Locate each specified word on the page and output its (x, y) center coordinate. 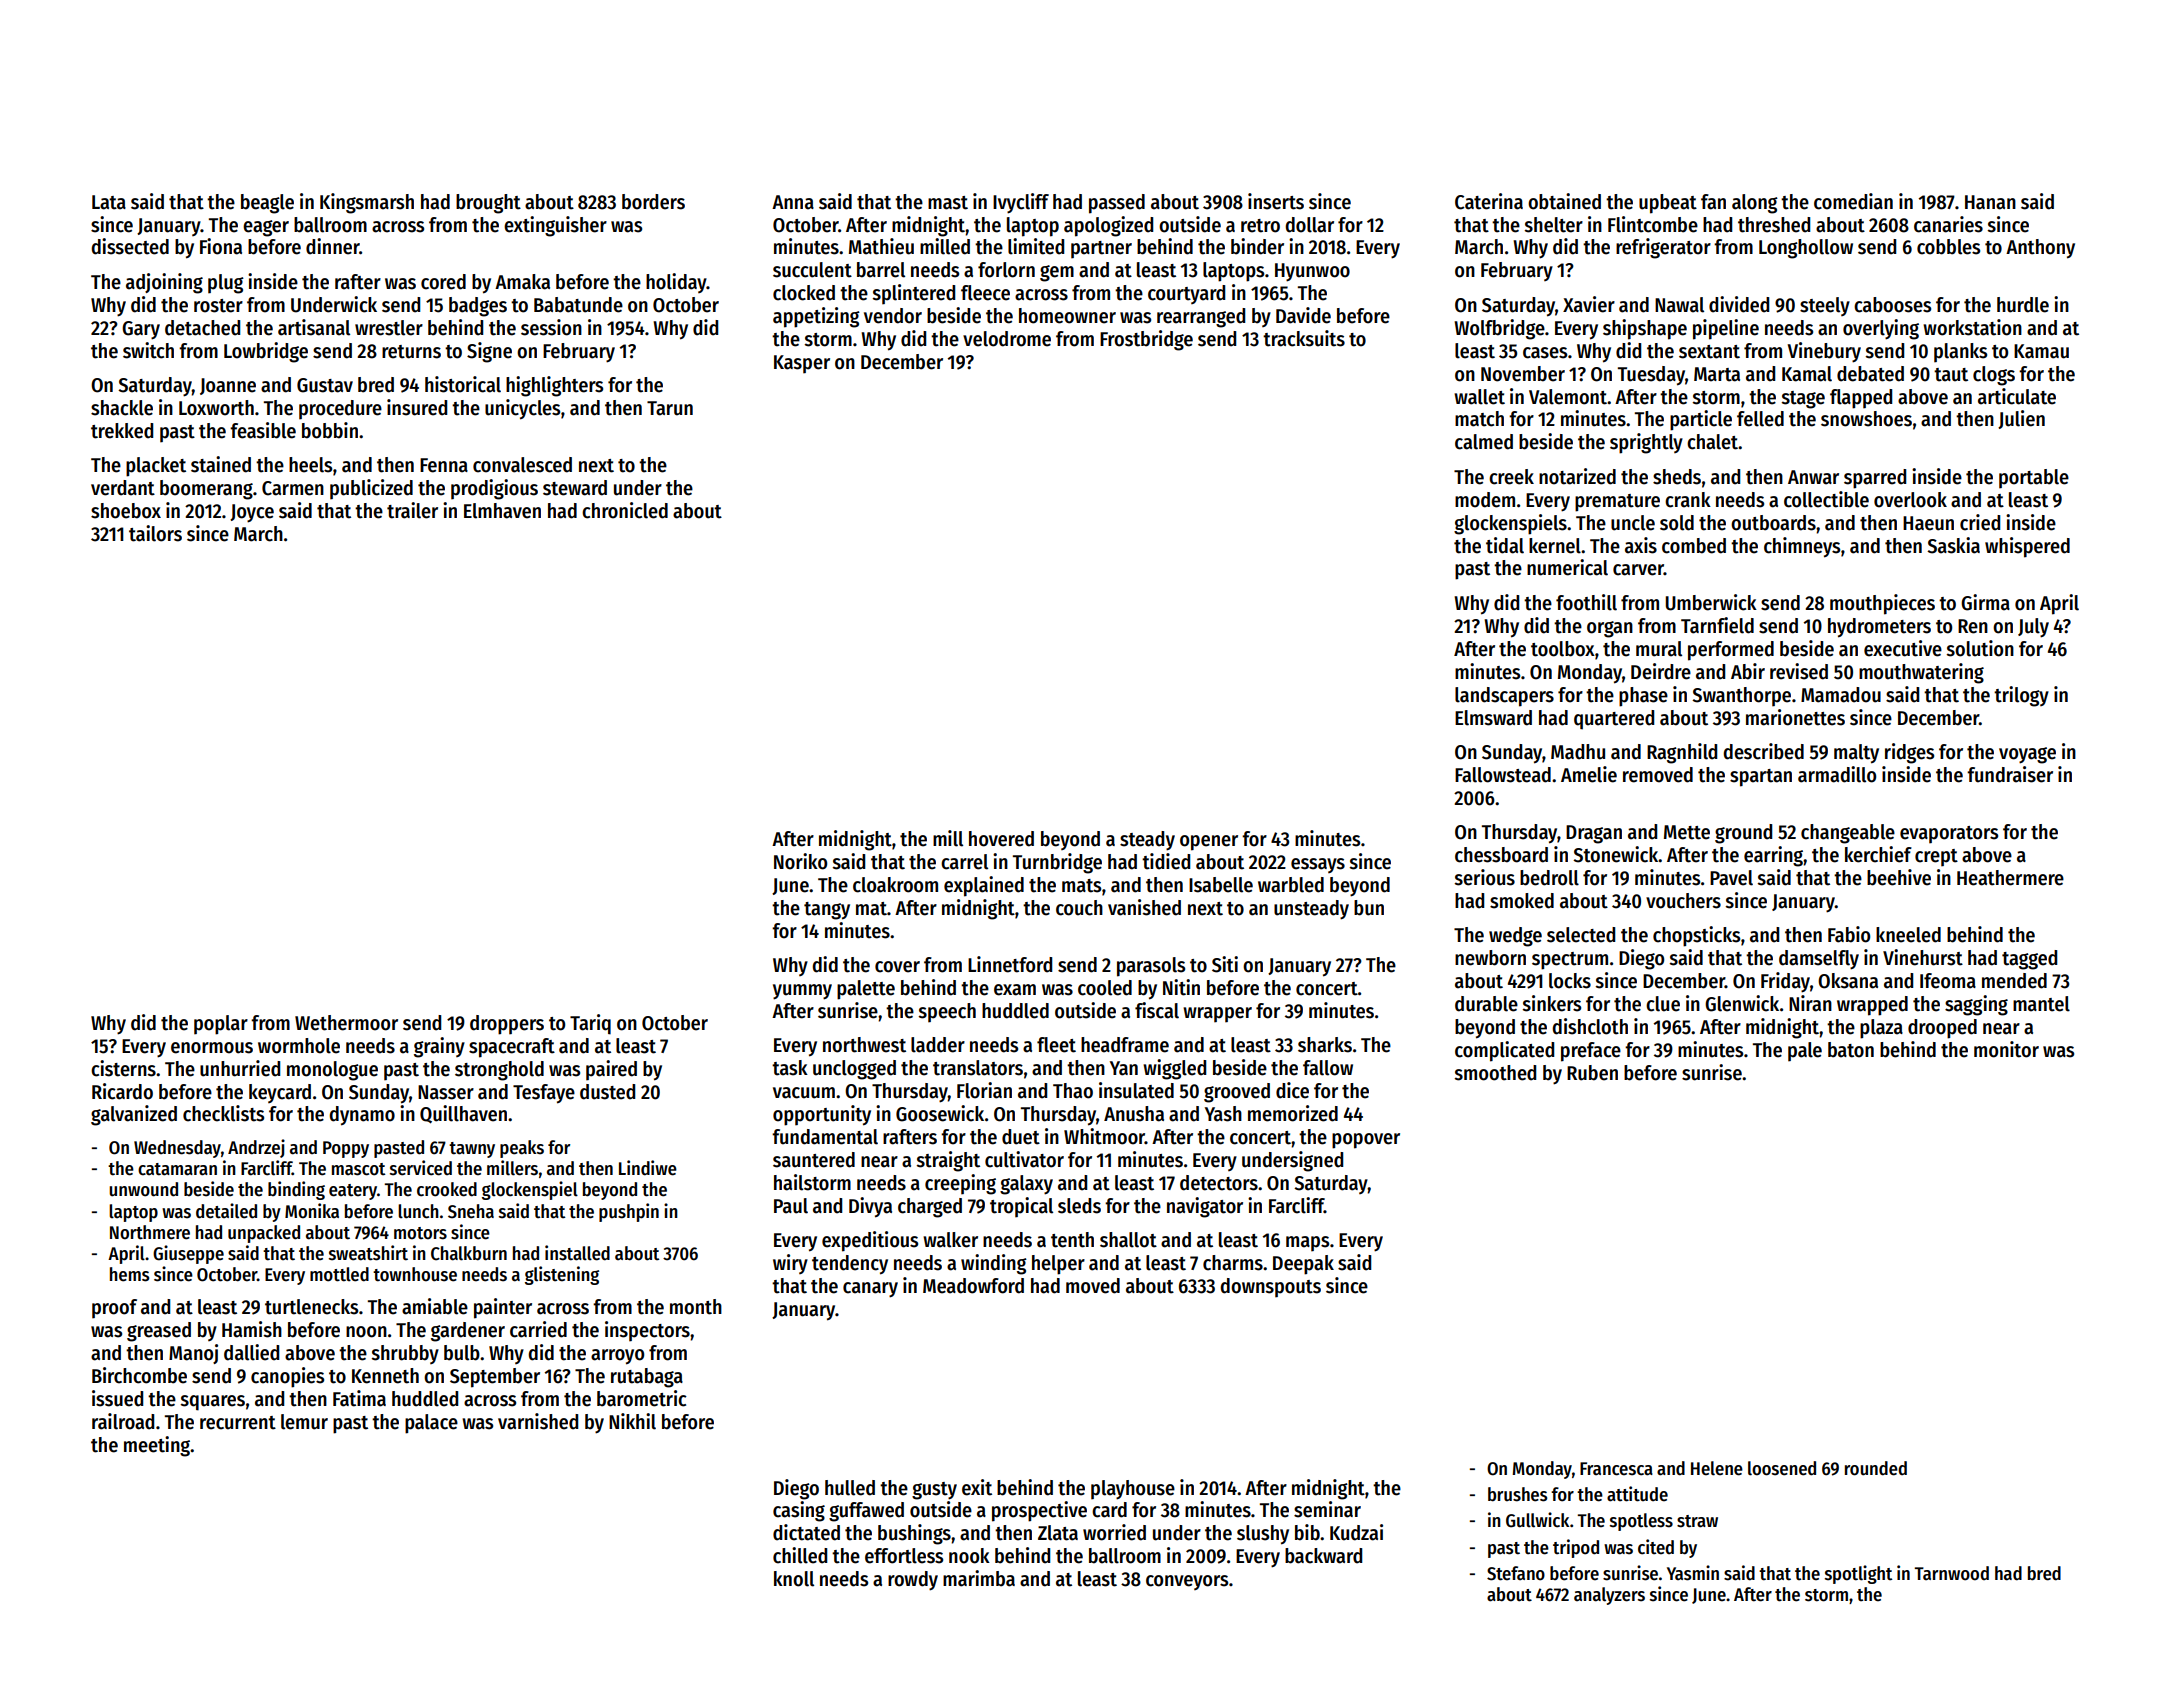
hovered (1001, 839)
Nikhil (632, 1421)
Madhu (1578, 752)
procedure (340, 410)
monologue (332, 1071)
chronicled (625, 510)
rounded (1876, 1468)
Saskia (1953, 545)
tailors (155, 533)
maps (1307, 1244)
